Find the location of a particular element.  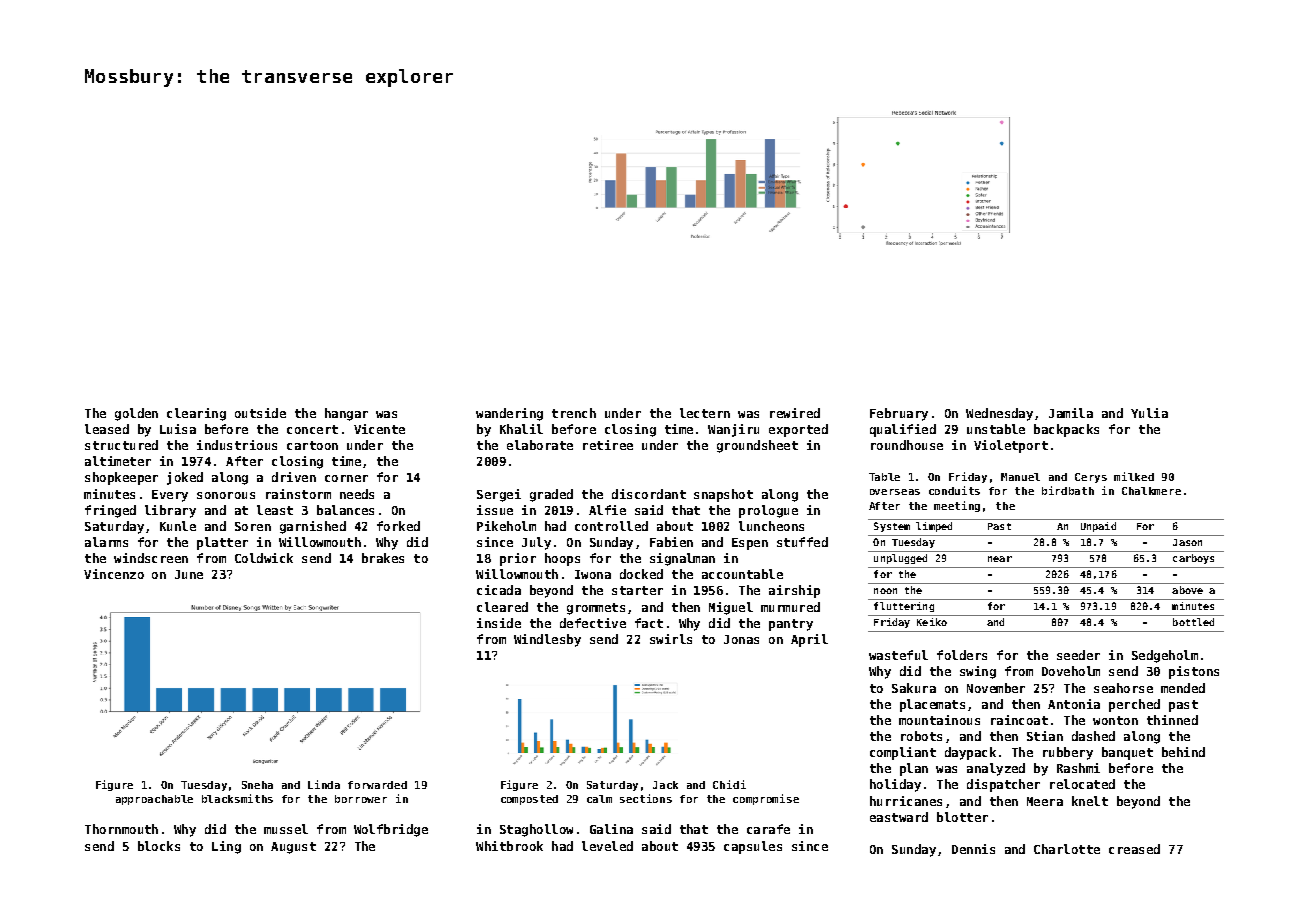

Vincenzo is located at coordinates (114, 574).
